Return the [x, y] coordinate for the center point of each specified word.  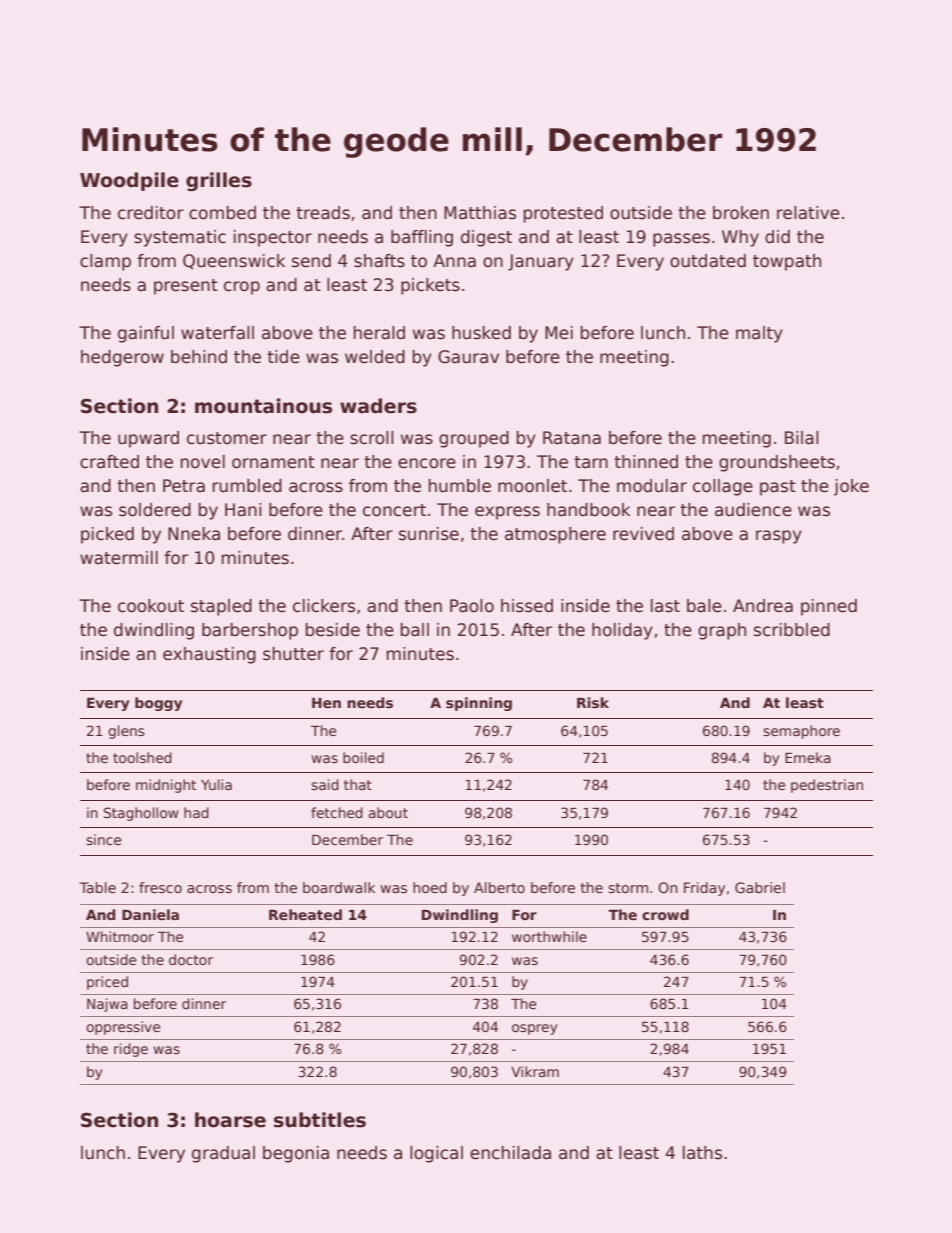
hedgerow [122, 358]
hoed [430, 887]
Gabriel [760, 887]
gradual [223, 1154]
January [541, 262]
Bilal [802, 438]
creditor [151, 213]
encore [427, 463]
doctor [191, 959]
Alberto [499, 887]
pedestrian [827, 786]
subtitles [320, 1120]
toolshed [142, 757]
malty [759, 334]
